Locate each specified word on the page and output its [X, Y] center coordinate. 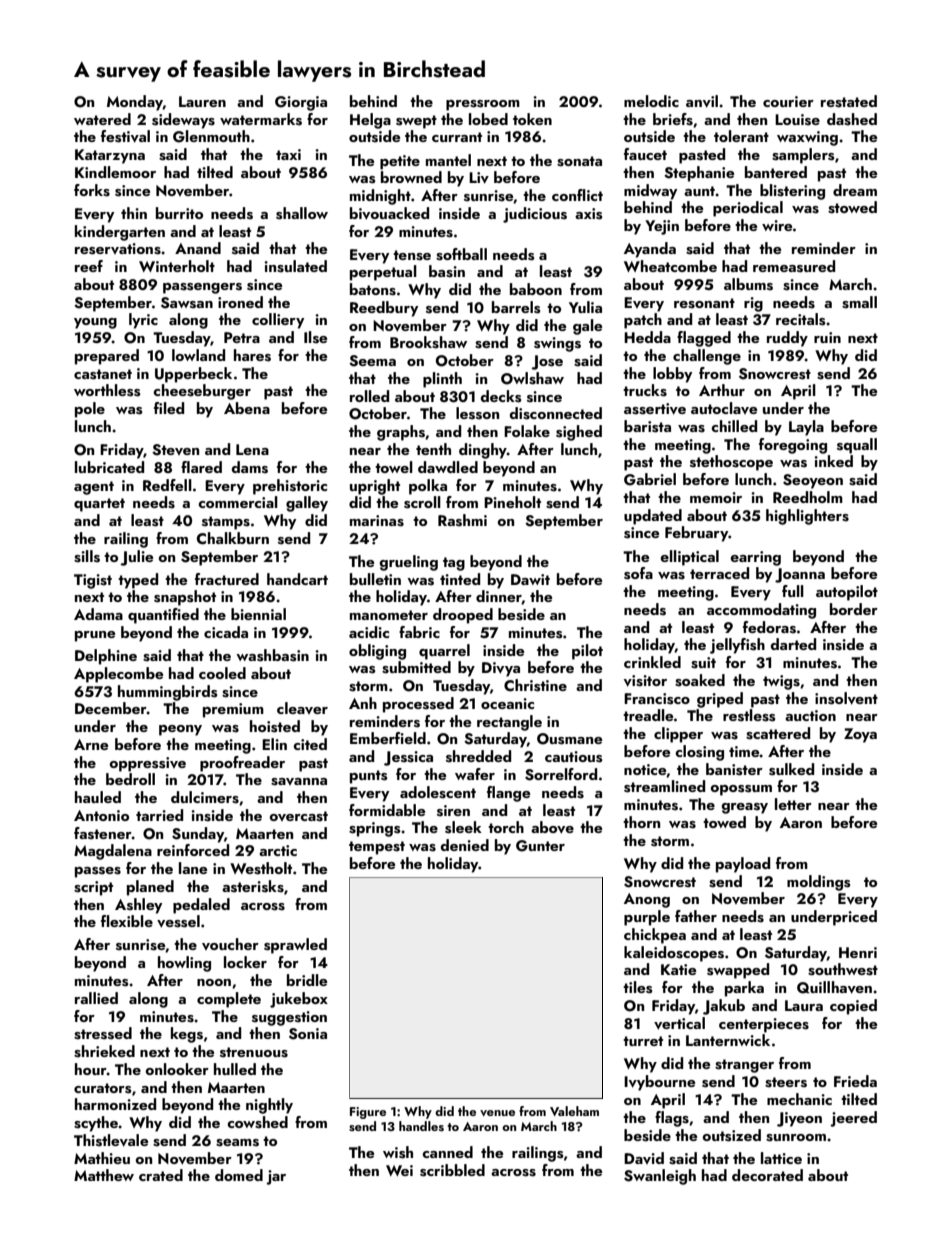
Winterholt [177, 266]
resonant [704, 303]
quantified [163, 616]
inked [833, 461]
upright [375, 487]
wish [398, 1152]
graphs [401, 433]
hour [91, 1069]
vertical [679, 1023]
